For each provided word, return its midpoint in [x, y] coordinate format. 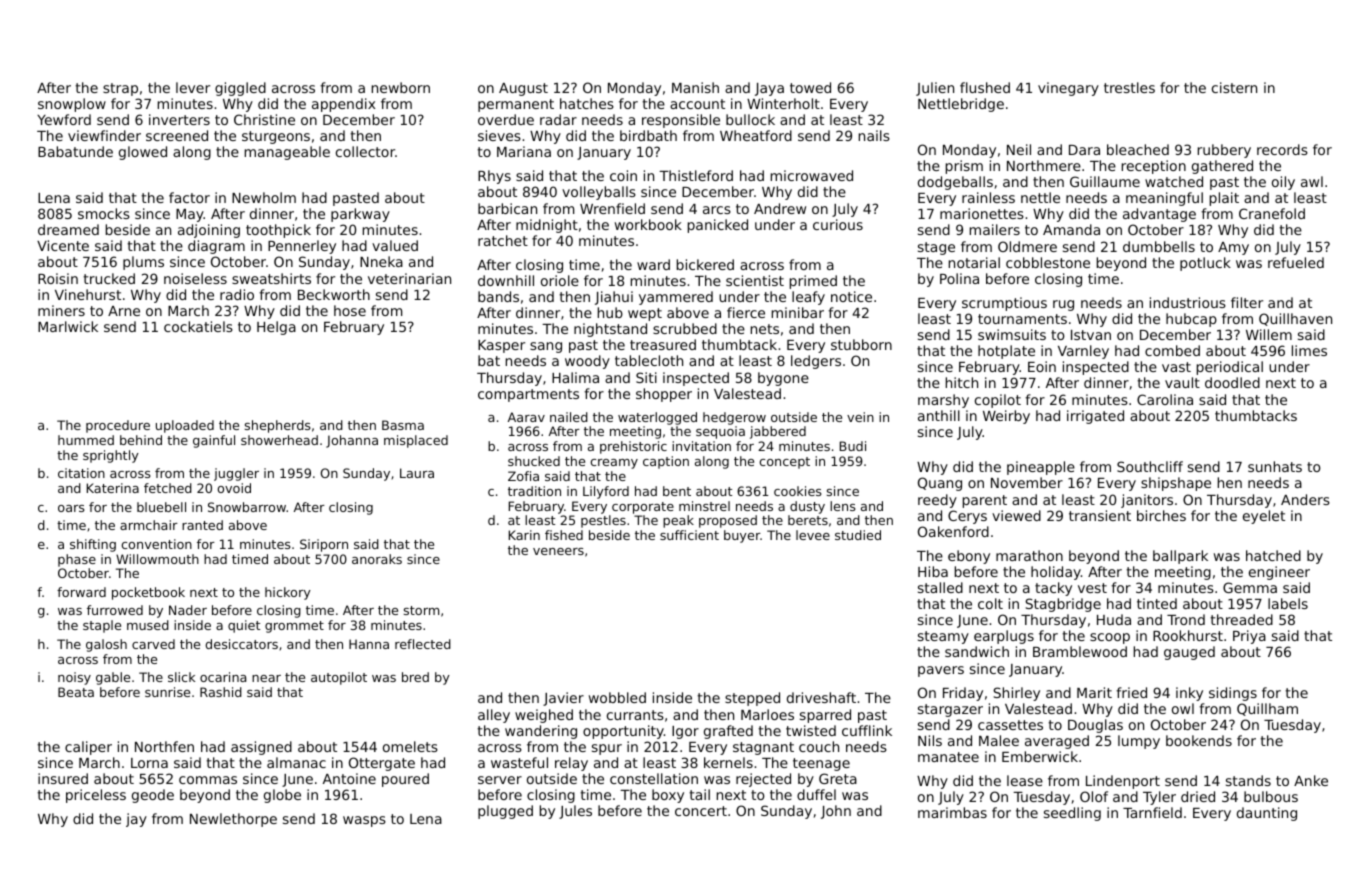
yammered [676, 298]
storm [421, 610]
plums [143, 263]
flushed [985, 87]
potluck [1205, 264]
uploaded [185, 426]
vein [860, 417]
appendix [343, 105]
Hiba [933, 571]
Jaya [769, 89]
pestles [603, 521]
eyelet [1264, 517]
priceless [96, 796]
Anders [1305, 499]
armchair [149, 525]
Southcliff [1150, 466]
